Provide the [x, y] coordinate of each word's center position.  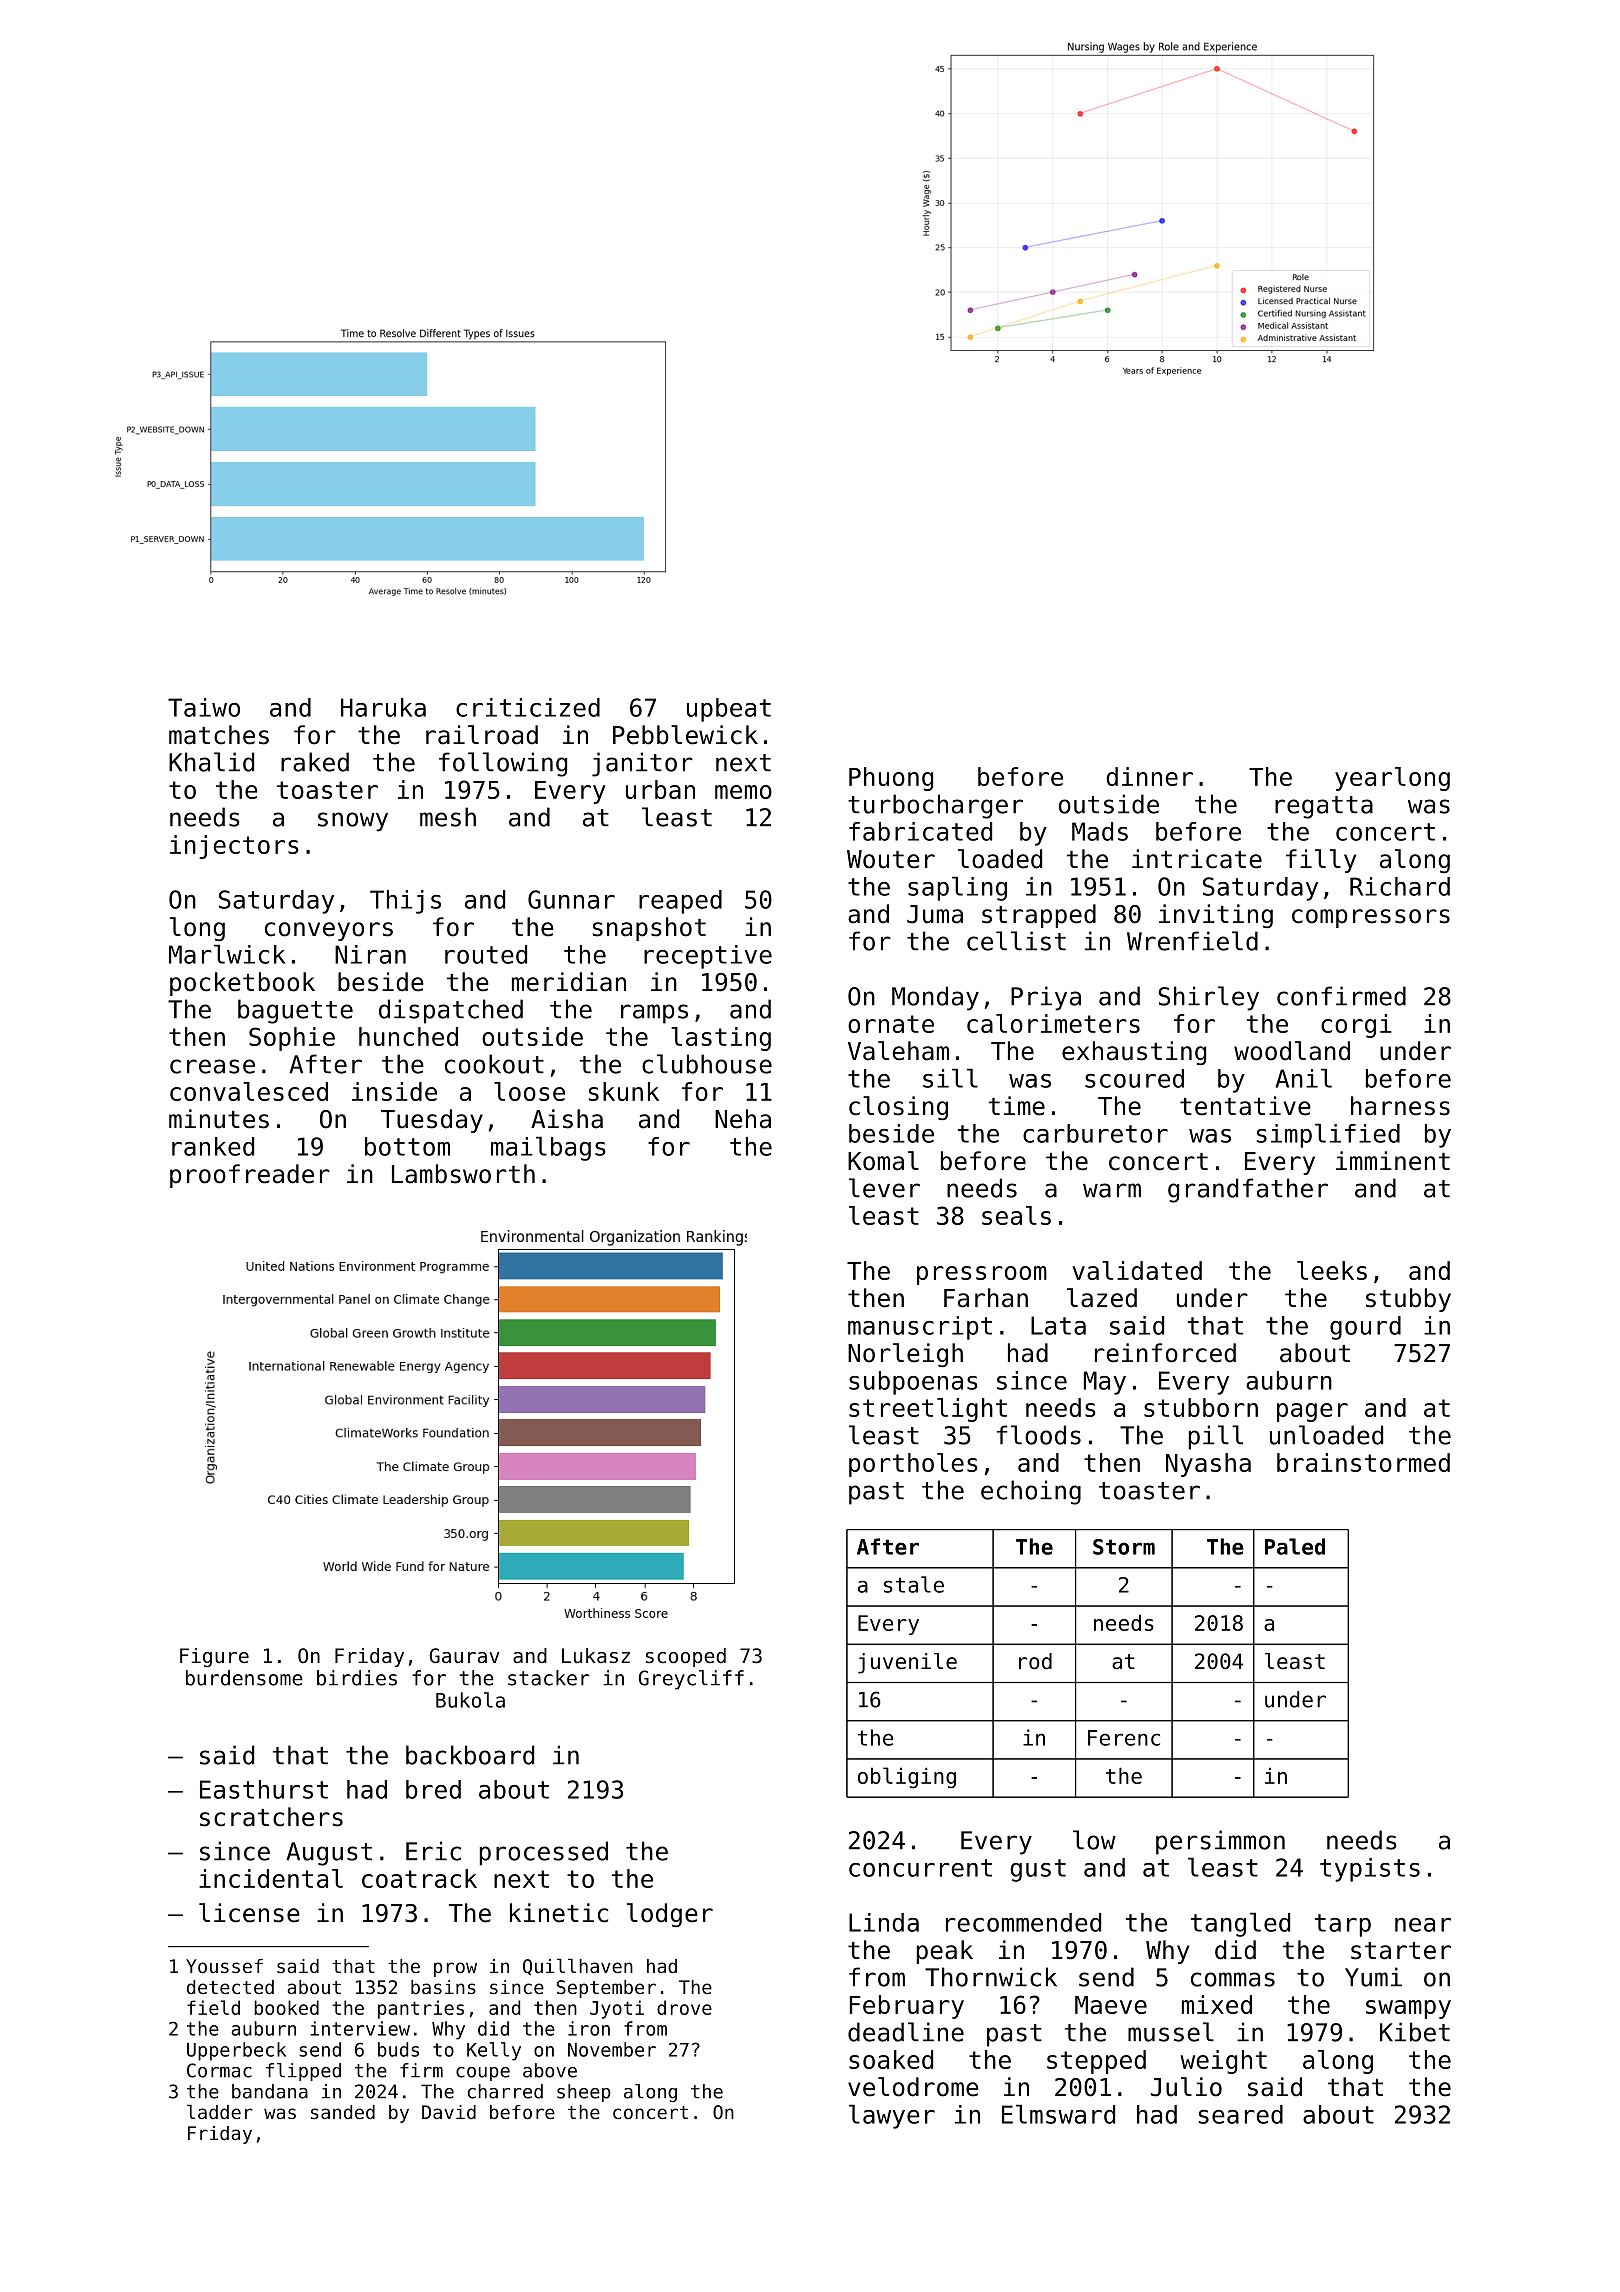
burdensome [244, 1678]
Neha [743, 1119]
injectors [234, 847]
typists [1370, 1870]
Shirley [1208, 998]
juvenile [907, 1663]
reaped [680, 902]
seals [1016, 1215]
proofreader [250, 1176]
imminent [1393, 1161]
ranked [213, 1146]
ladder [219, 2111]
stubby [1408, 1300]
